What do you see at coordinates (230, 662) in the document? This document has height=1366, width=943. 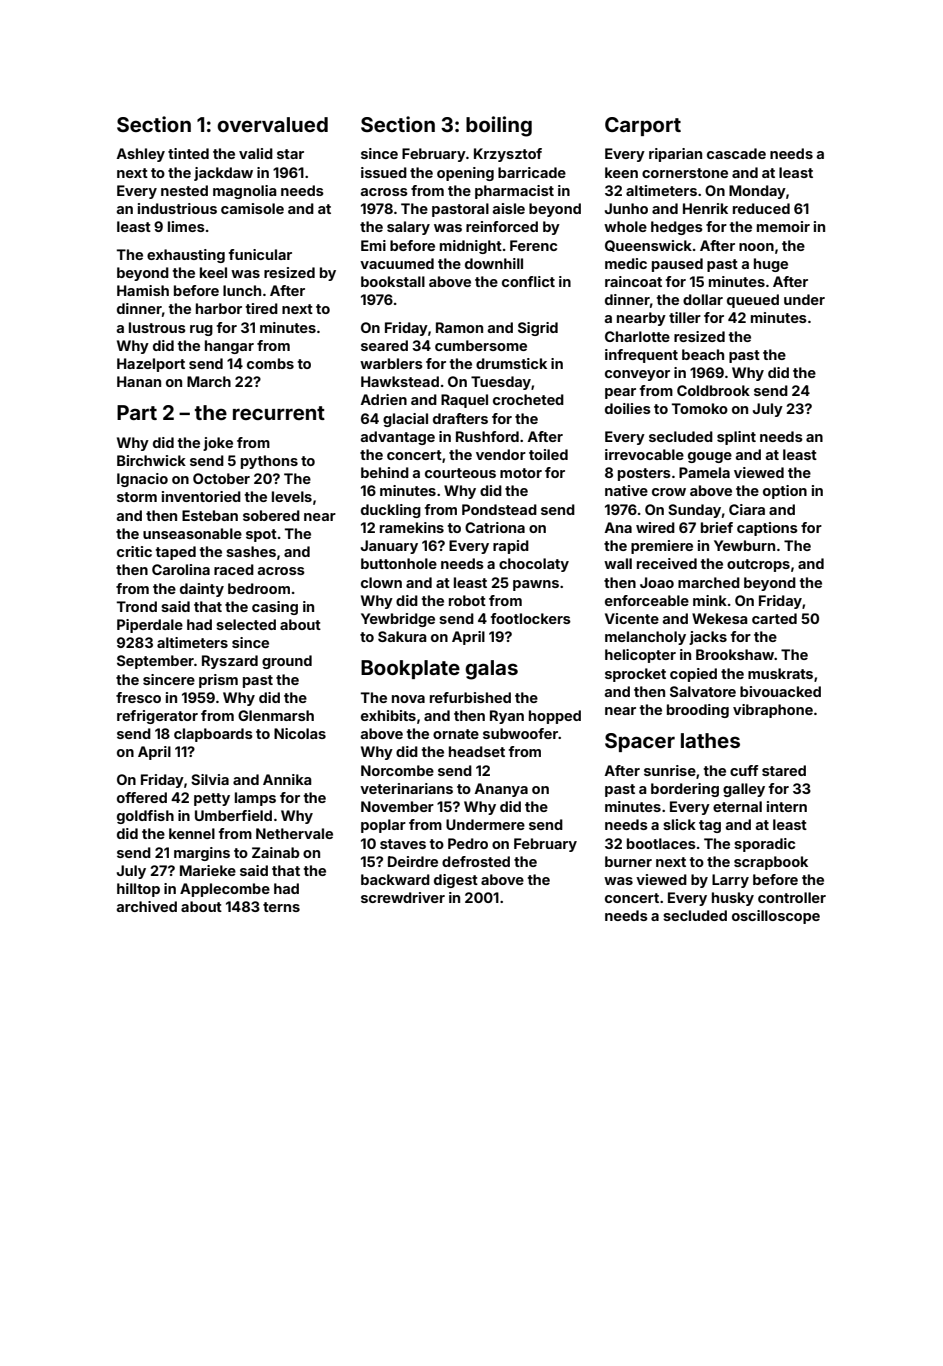 I see `Ryszard` at bounding box center [230, 662].
